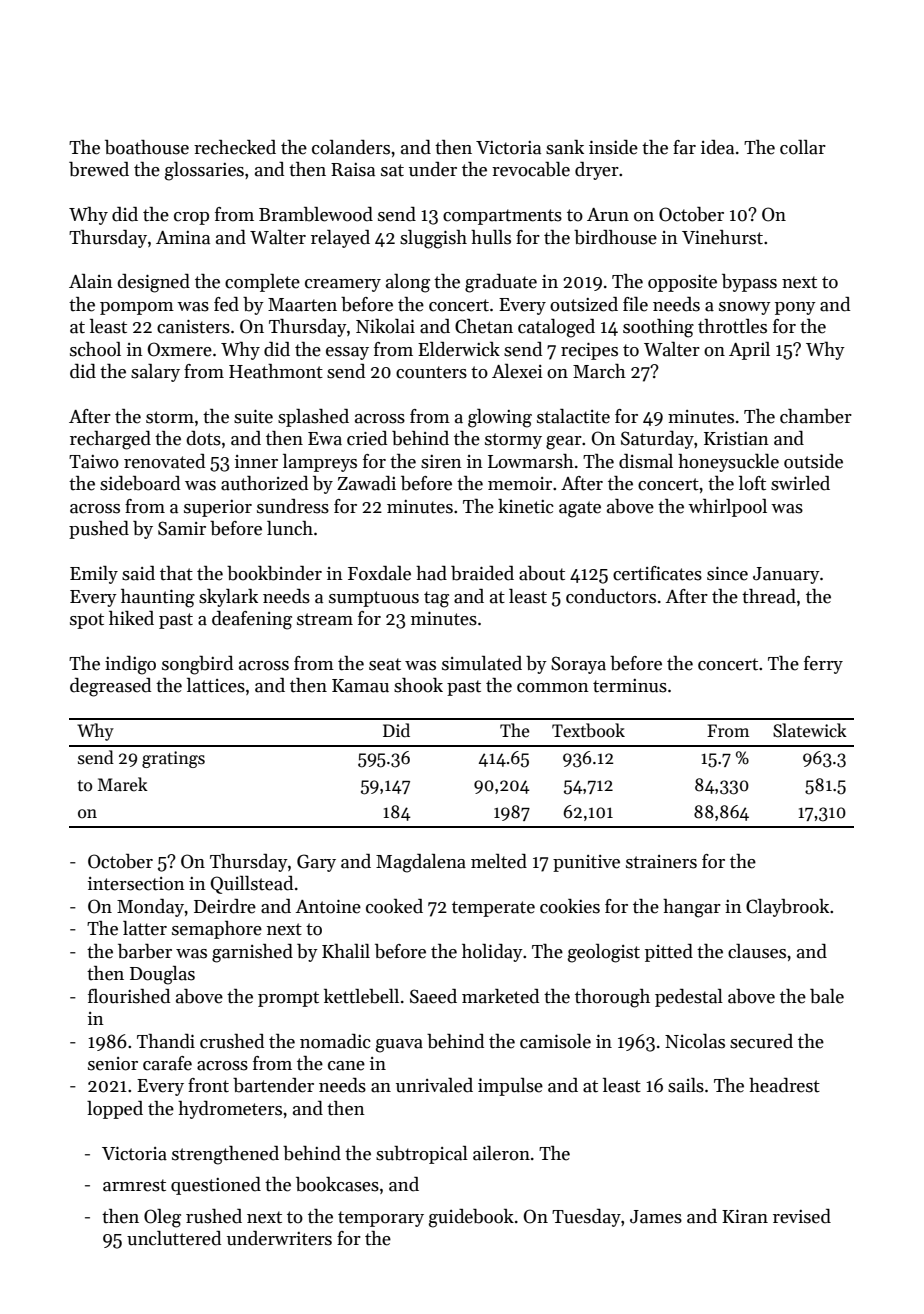 This page has height=1314, width=924. I want to click on far, so click(684, 147).
